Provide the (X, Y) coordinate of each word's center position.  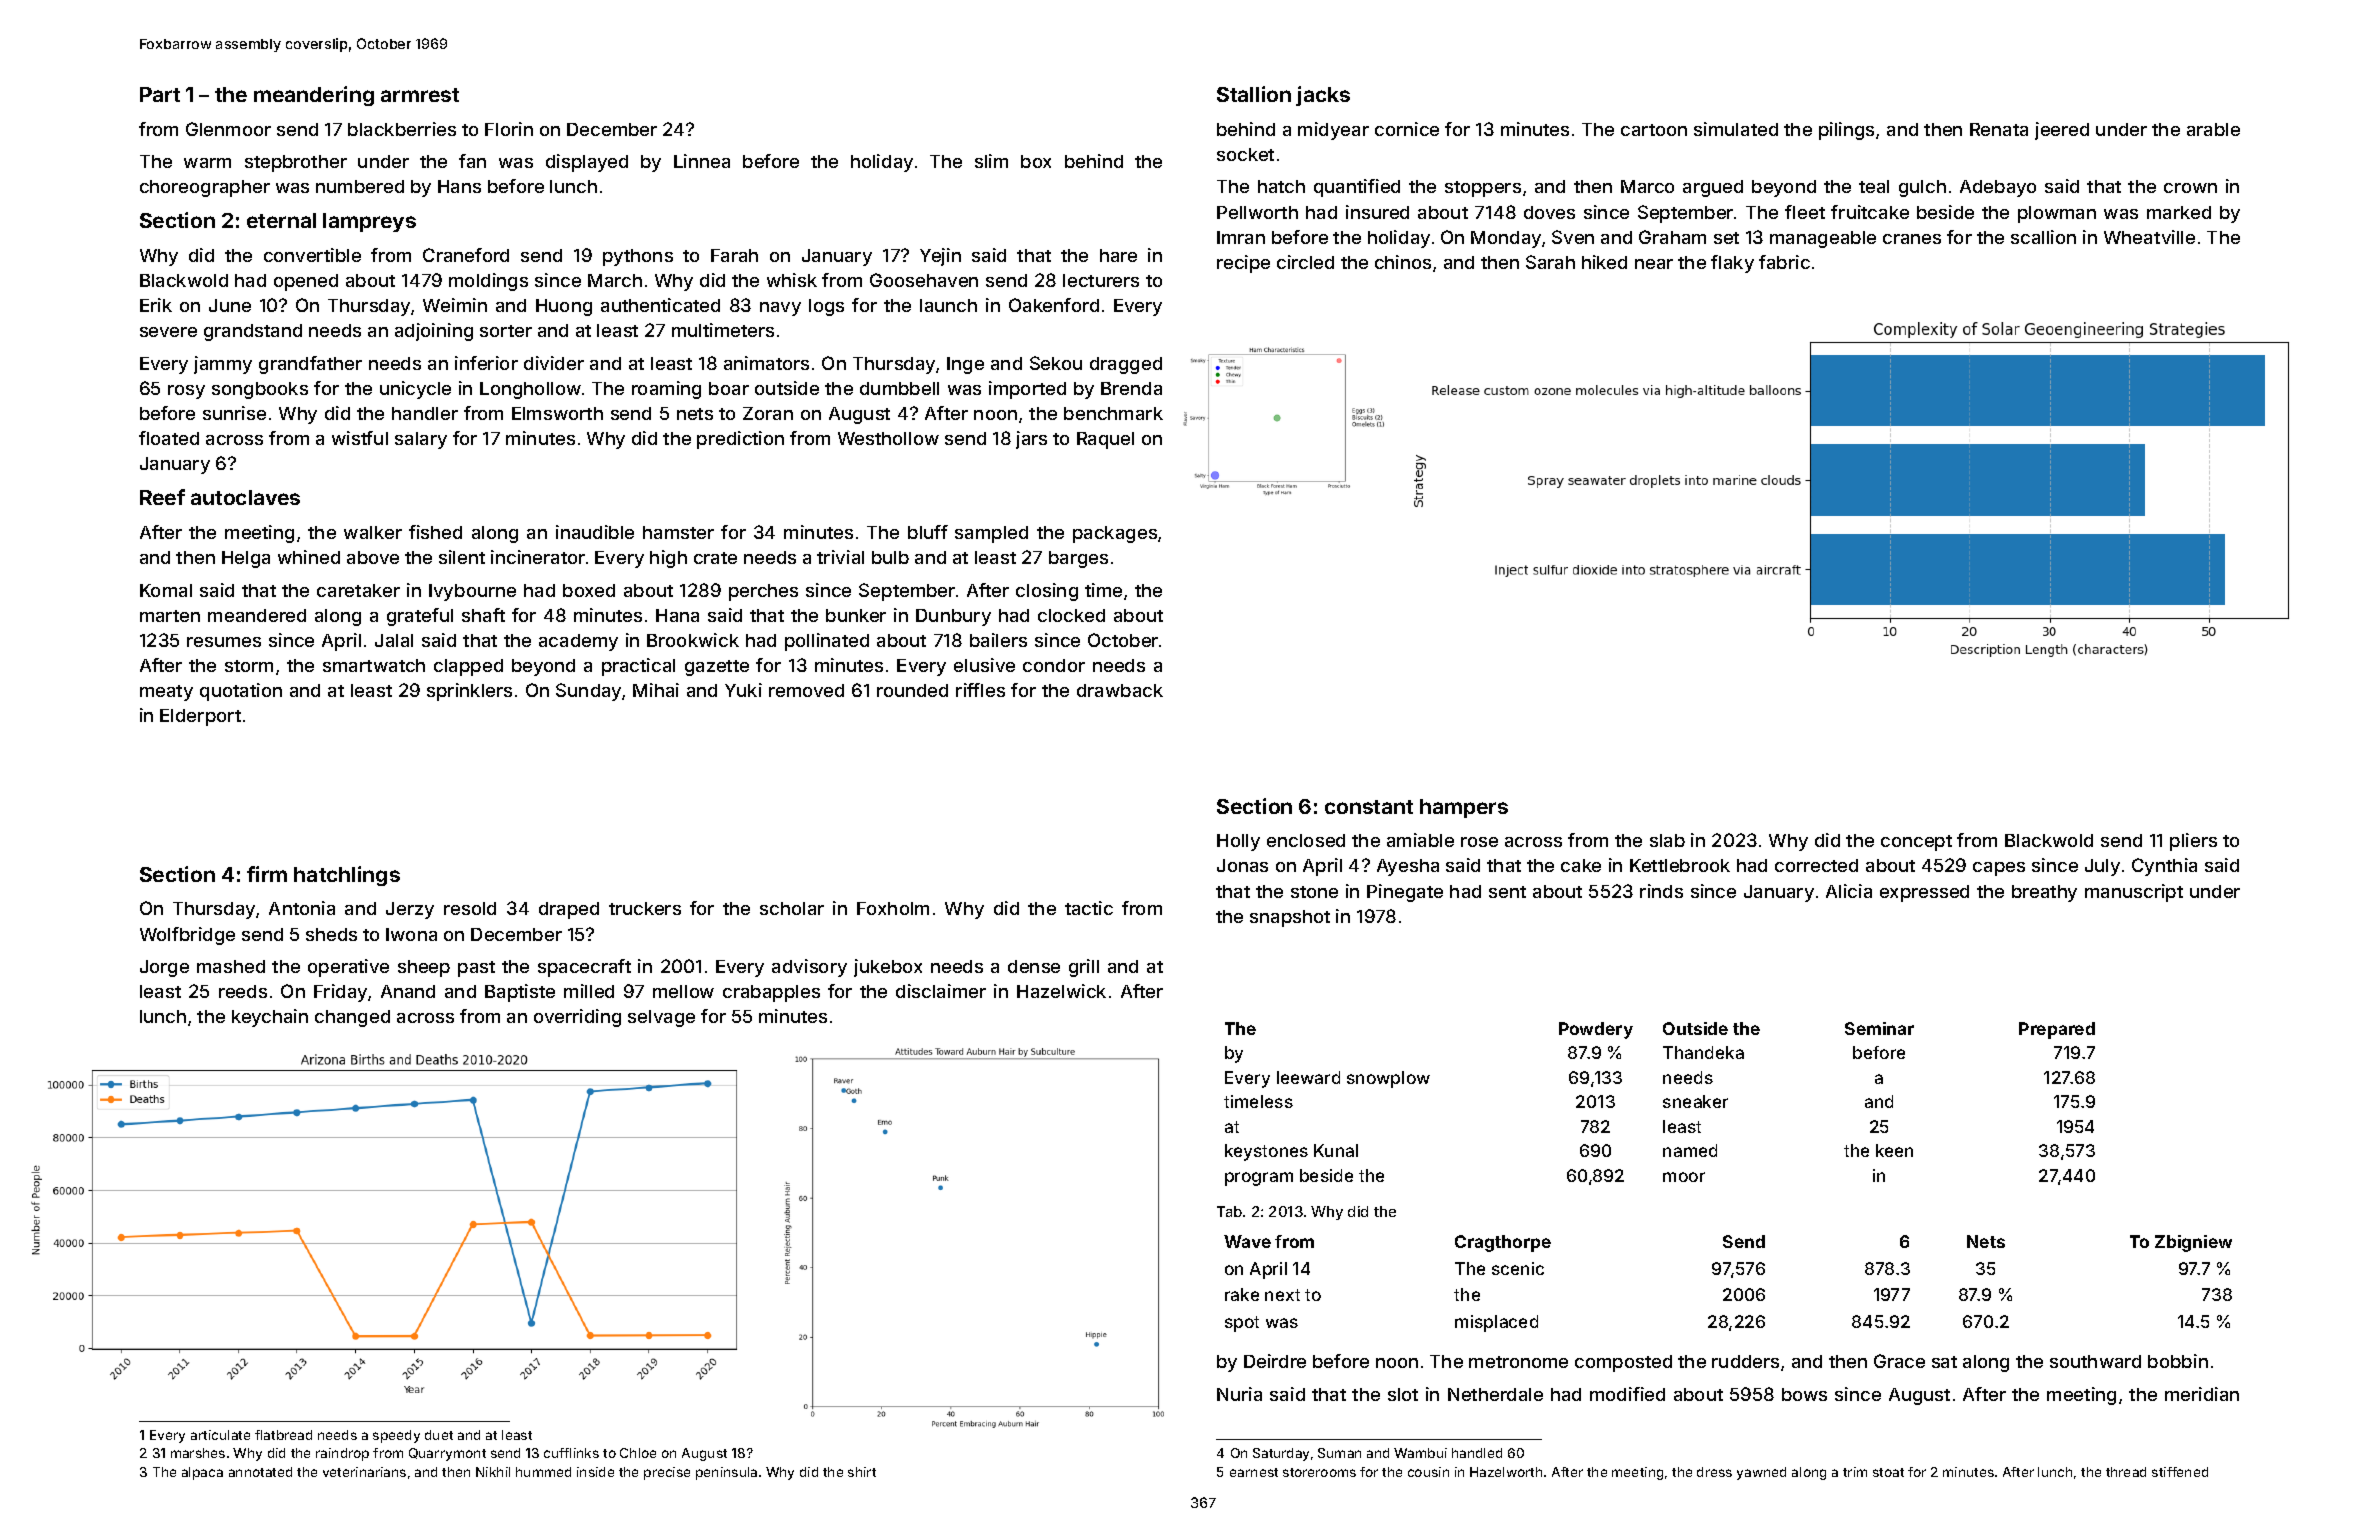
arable (2213, 129)
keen (1894, 1150)
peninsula (726, 1473)
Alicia (1849, 891)
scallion (2043, 237)
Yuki (743, 690)
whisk (792, 280)
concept (1916, 843)
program (1259, 1179)
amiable (1420, 840)
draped (569, 910)
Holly (1238, 842)
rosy (186, 392)
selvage (661, 1018)
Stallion (1254, 94)
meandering (314, 96)
